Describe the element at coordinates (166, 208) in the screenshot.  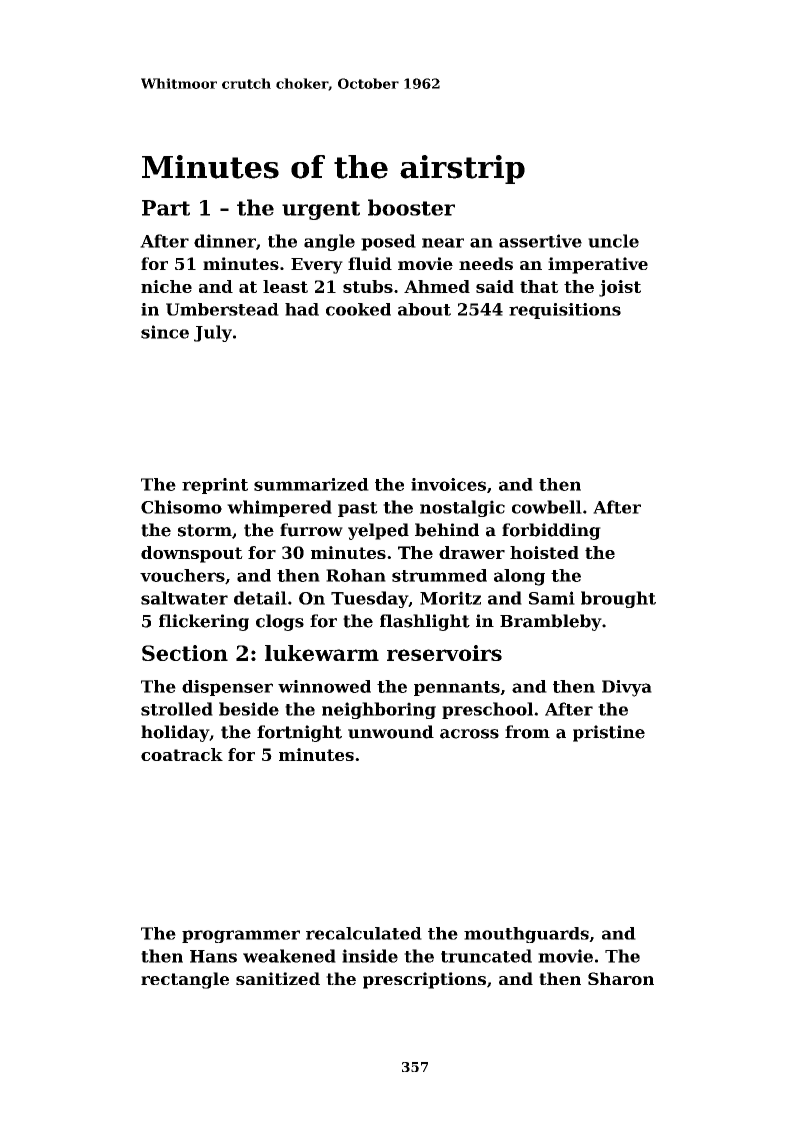
I see `Part` at that location.
